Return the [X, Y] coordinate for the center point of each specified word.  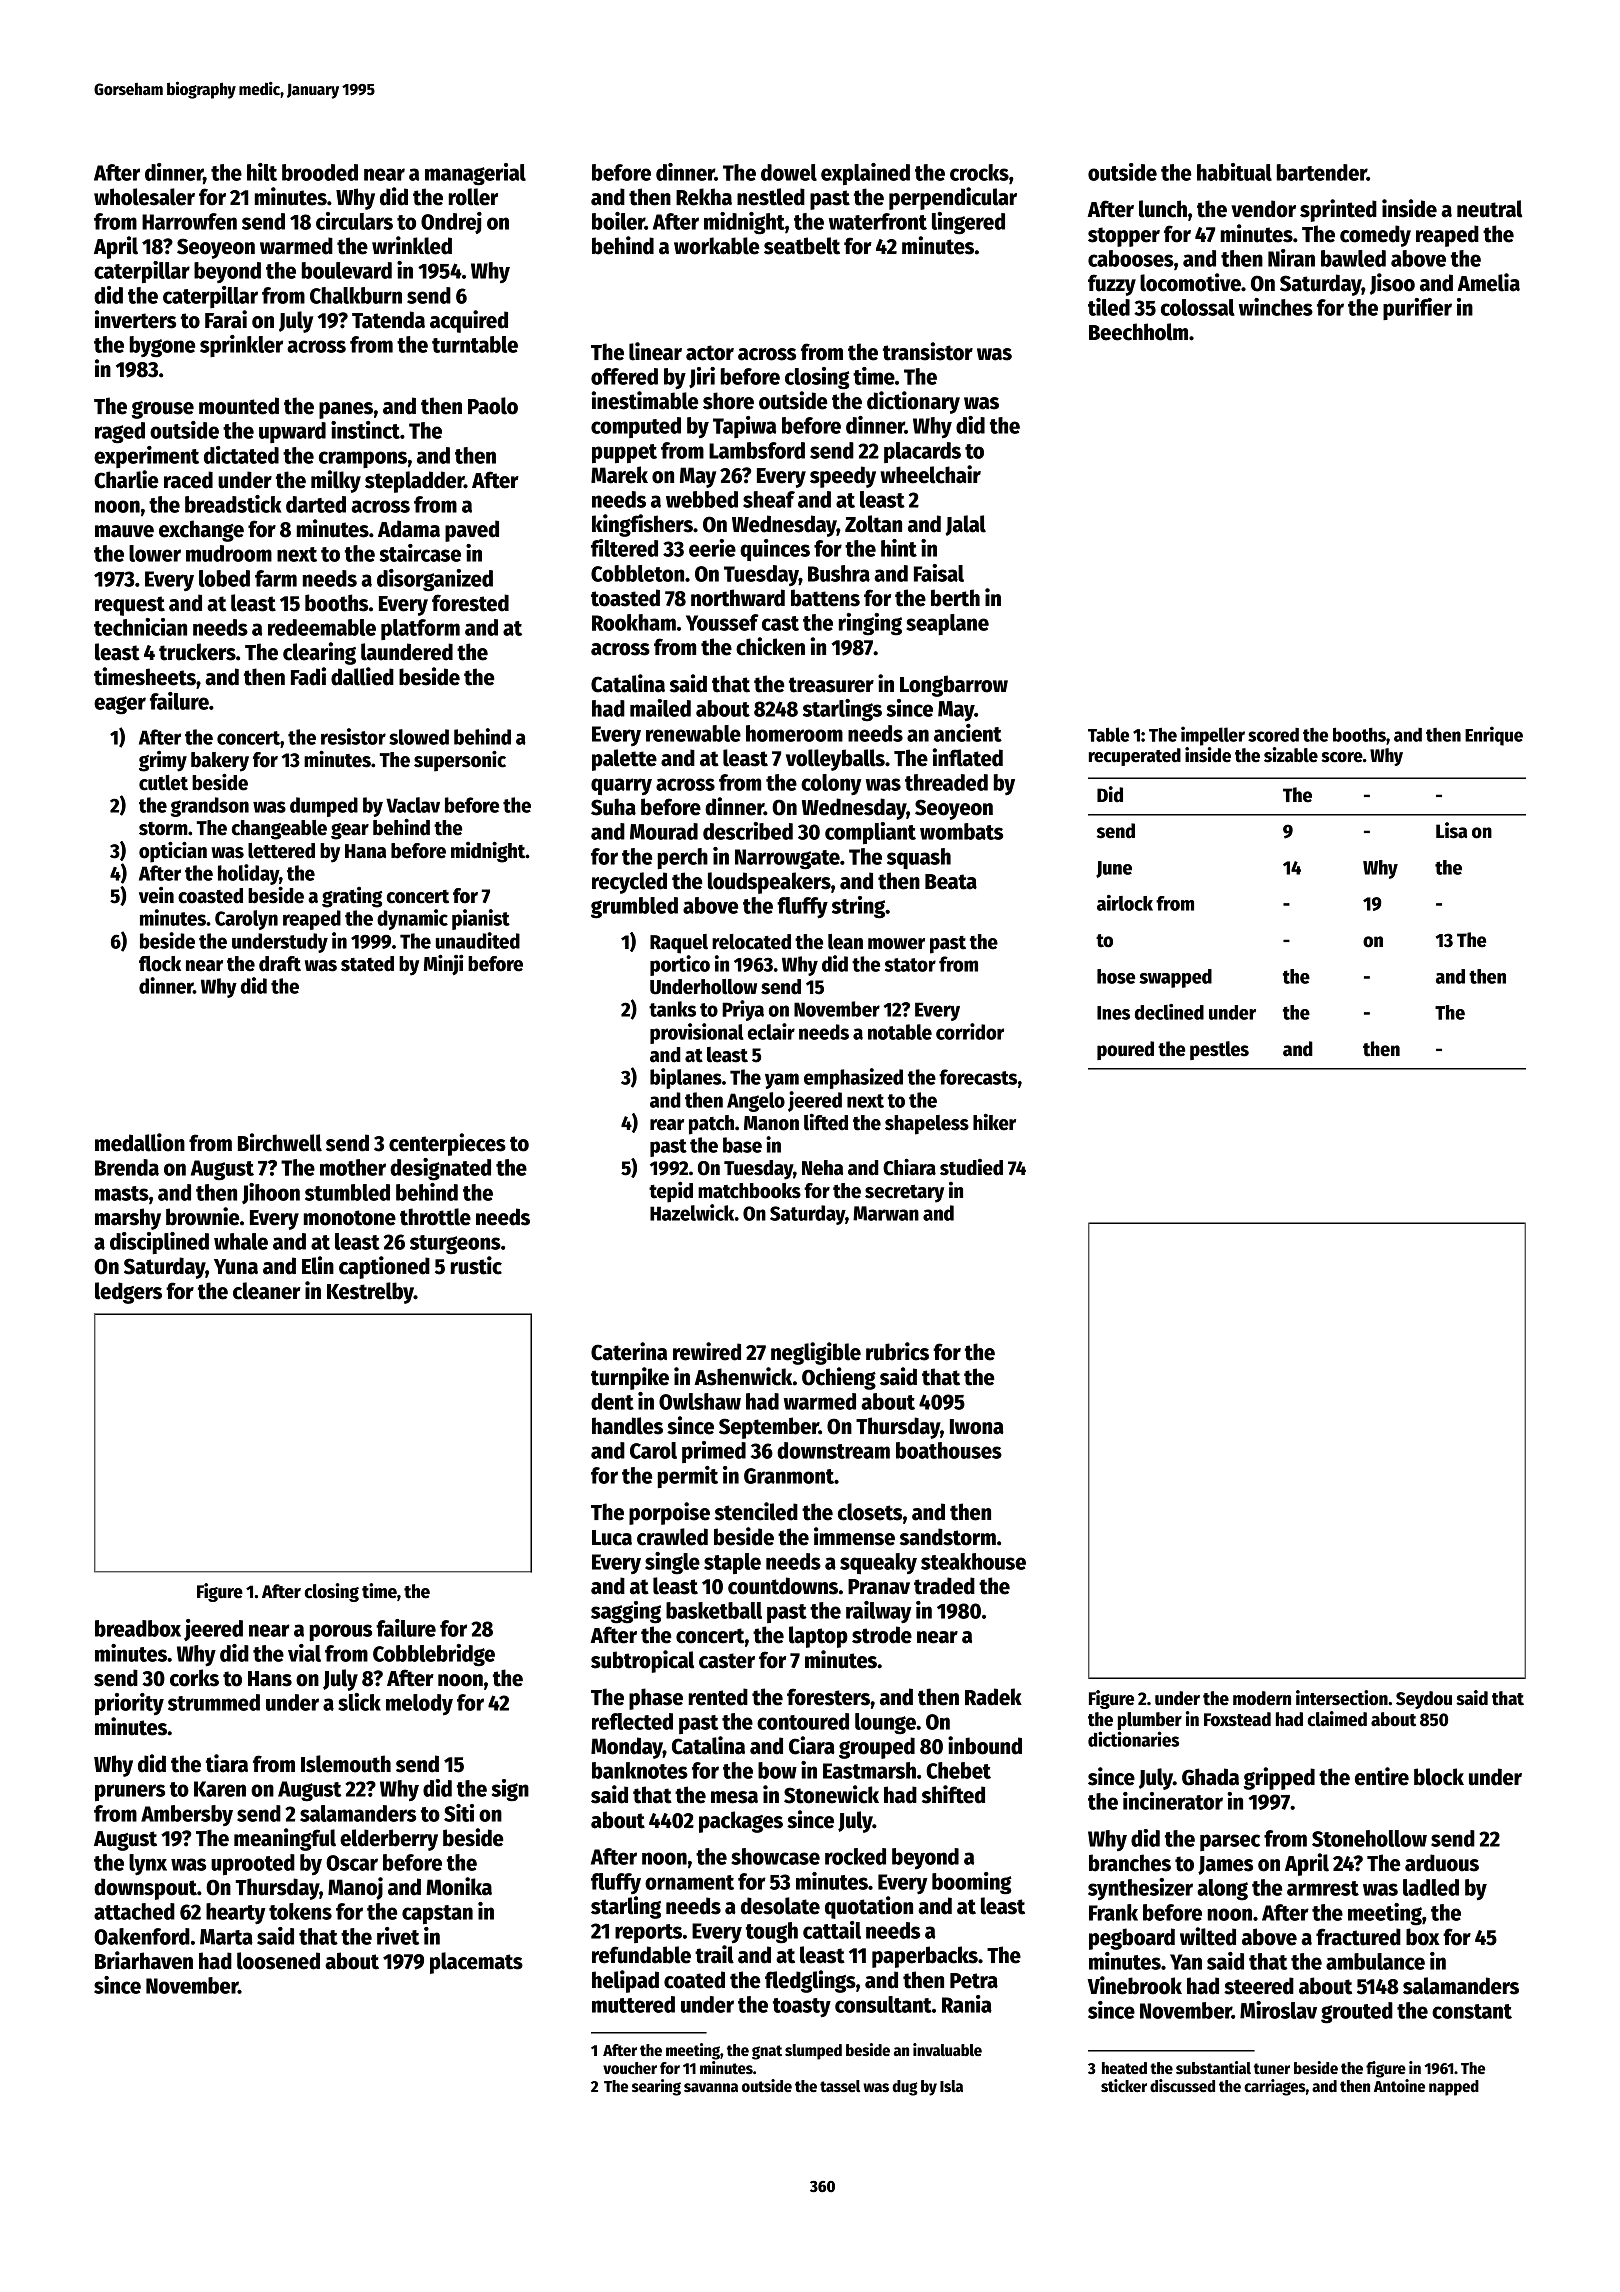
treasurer [831, 685]
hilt [262, 172]
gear [350, 831]
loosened [278, 1961]
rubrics [897, 1351]
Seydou [1424, 1700]
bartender [1321, 172]
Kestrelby [370, 1293]
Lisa [1451, 830]
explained [865, 174]
